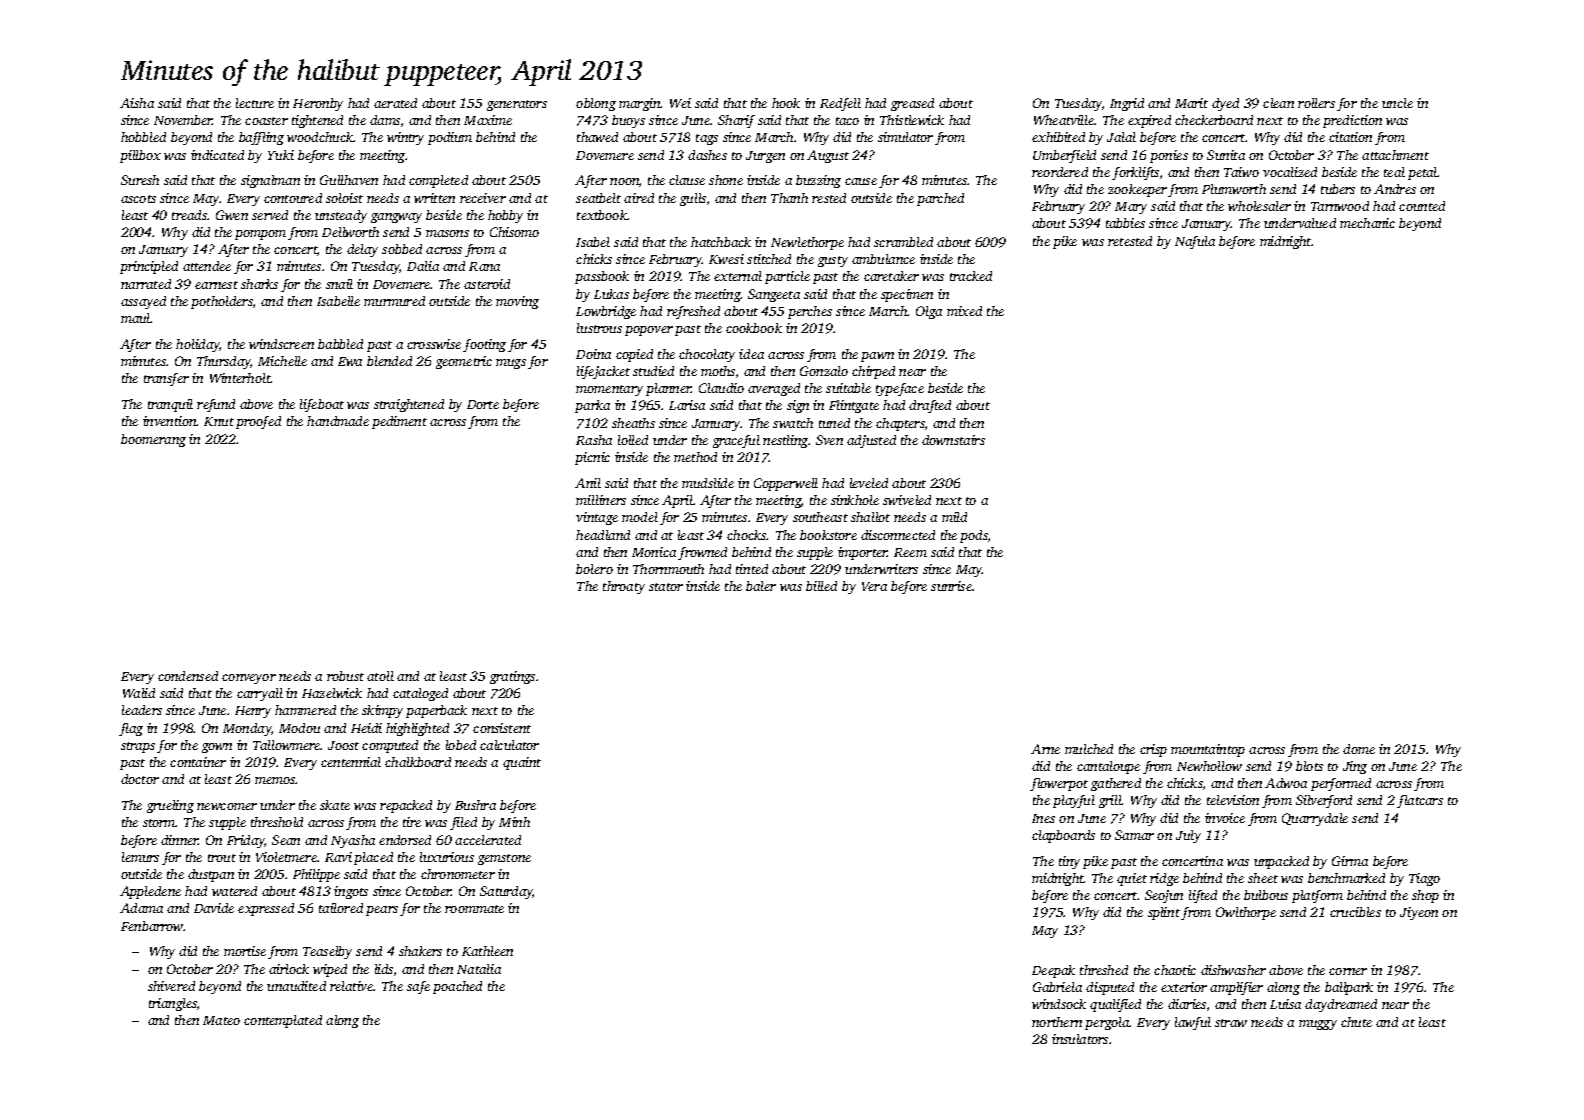 Image resolution: width=1584 pixels, height=1120 pixels. What do you see at coordinates (821, 586) in the screenshot?
I see `billed` at bounding box center [821, 586].
